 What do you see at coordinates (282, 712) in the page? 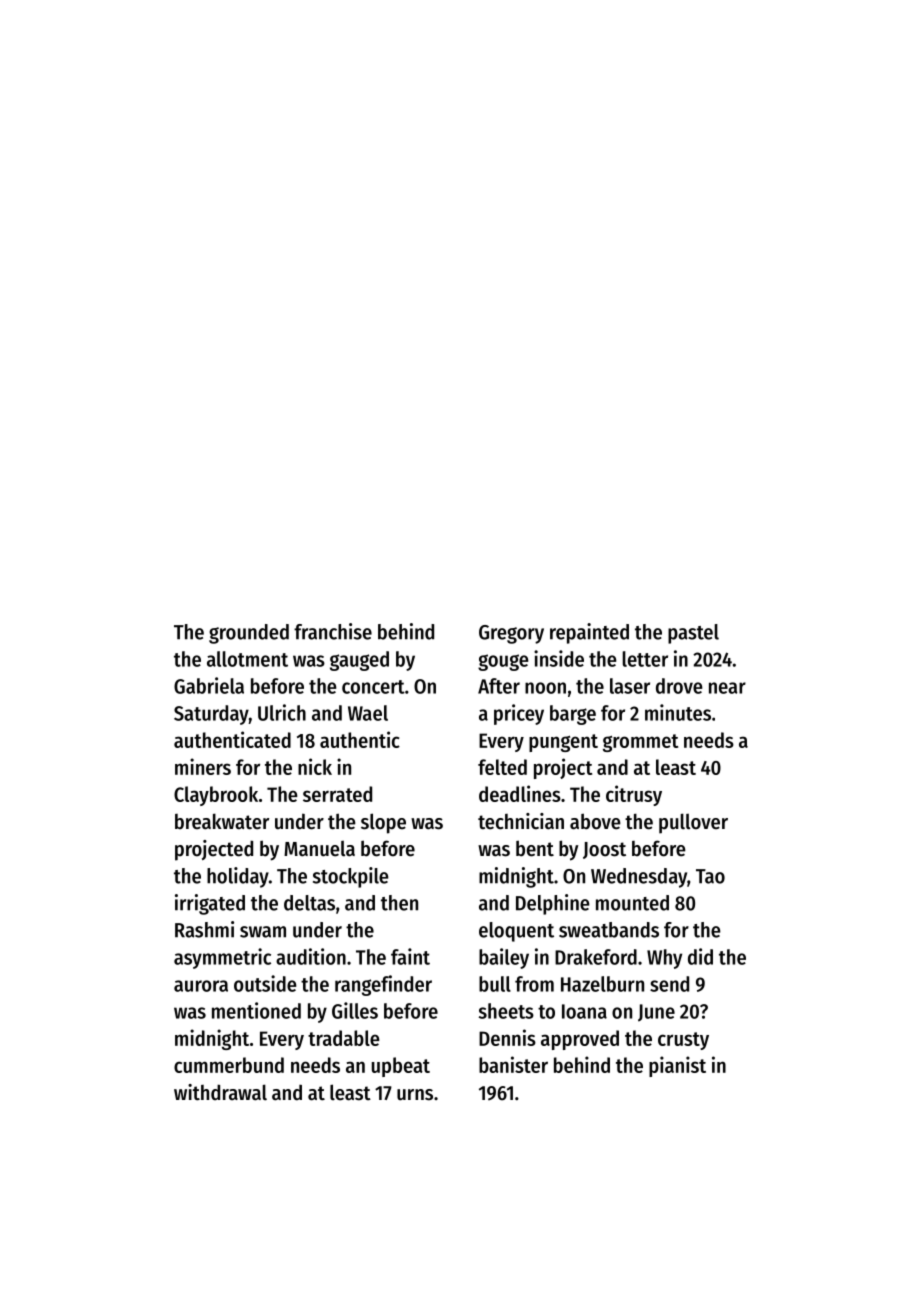
I see `Ulrich` at bounding box center [282, 712].
